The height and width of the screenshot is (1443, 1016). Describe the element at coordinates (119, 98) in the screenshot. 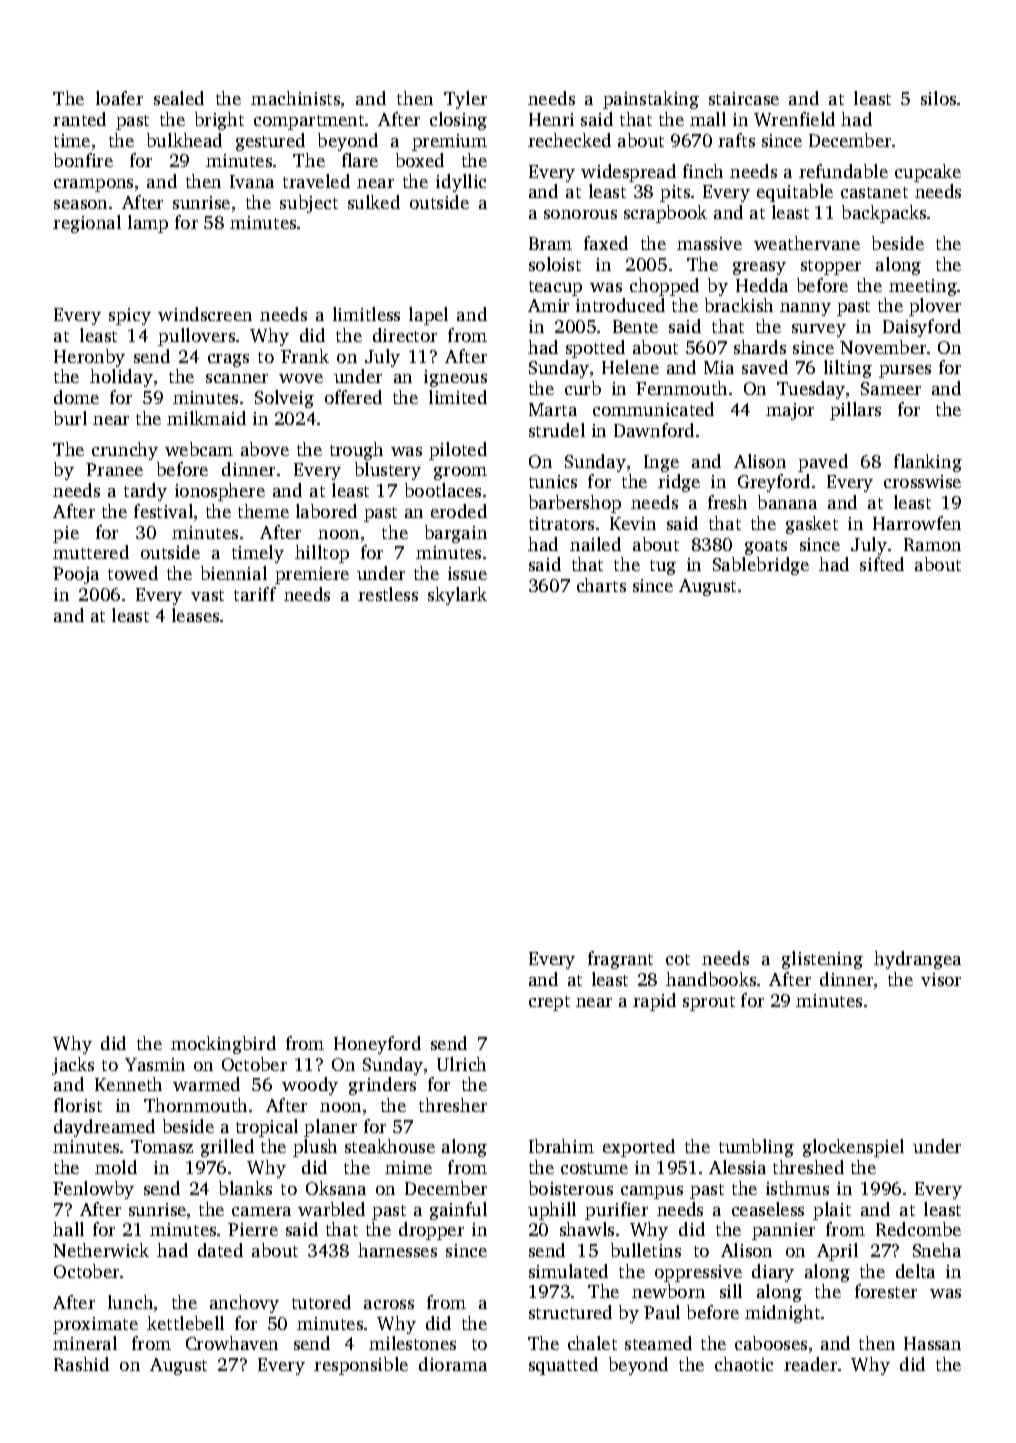

I see `loafer` at that location.
